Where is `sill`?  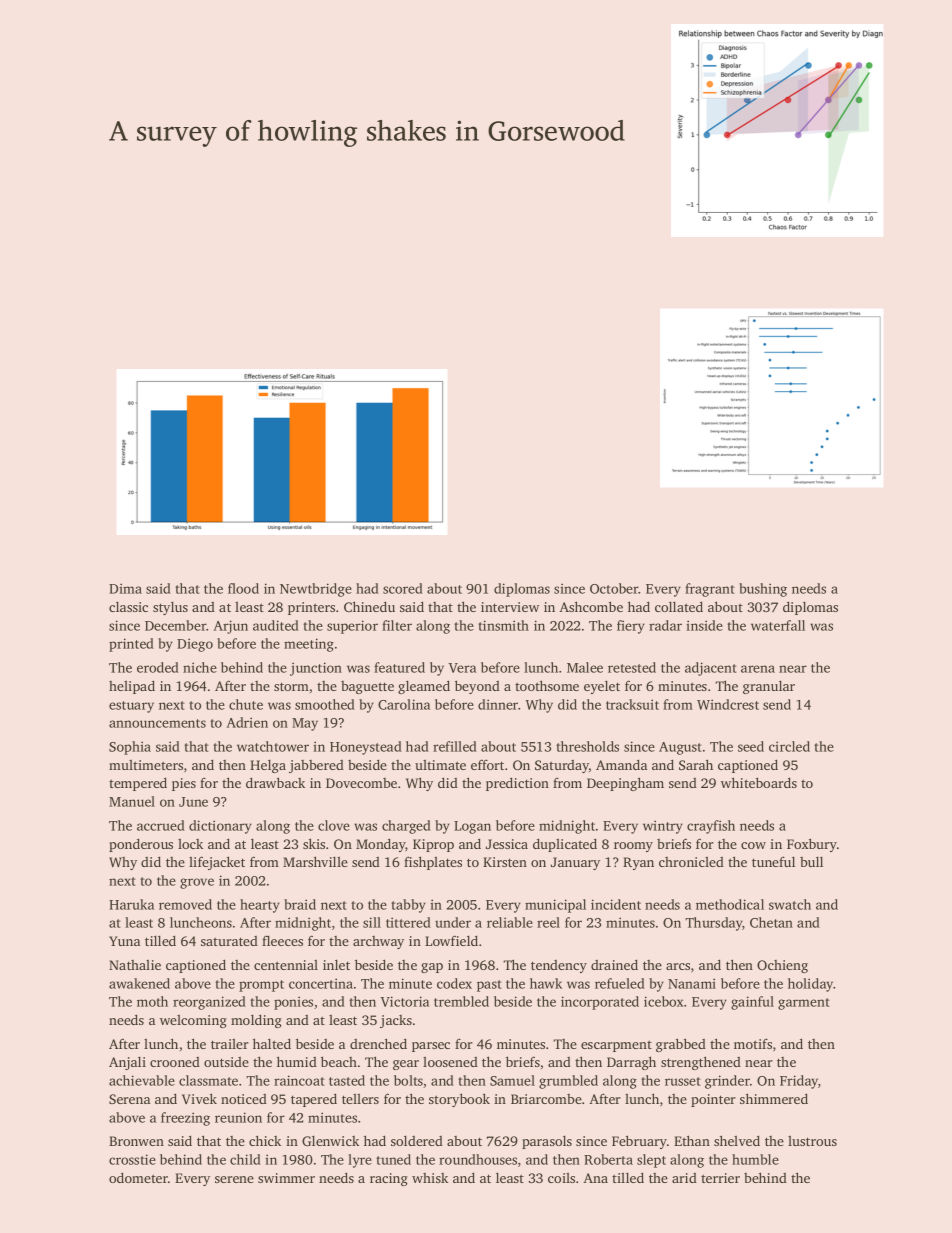 sill is located at coordinates (372, 922).
